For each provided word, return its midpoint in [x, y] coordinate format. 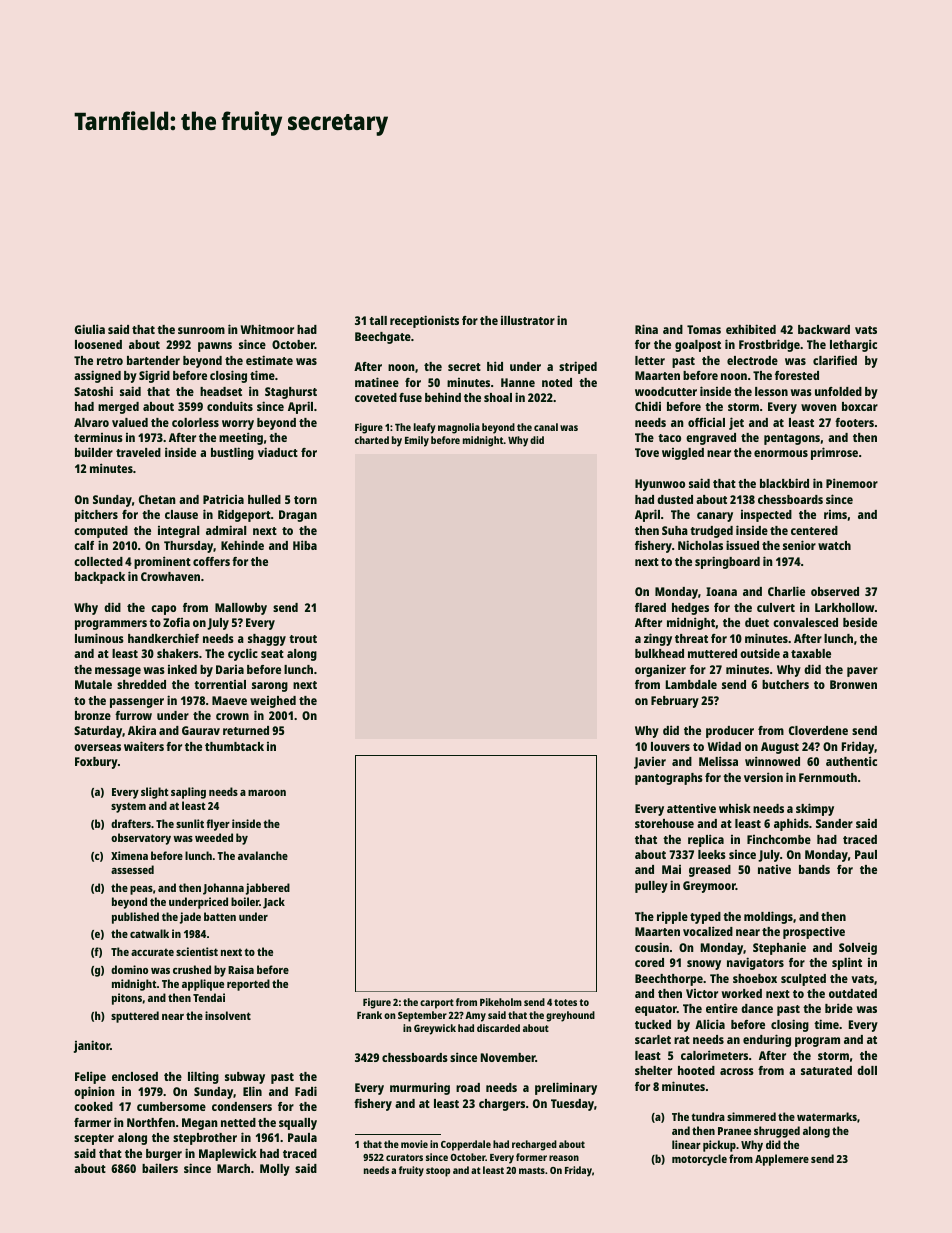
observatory [141, 839]
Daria [230, 669]
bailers [160, 1168]
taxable [811, 653]
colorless [195, 422]
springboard [727, 562]
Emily [417, 441]
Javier [650, 763]
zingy [658, 639]
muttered [712, 653]
